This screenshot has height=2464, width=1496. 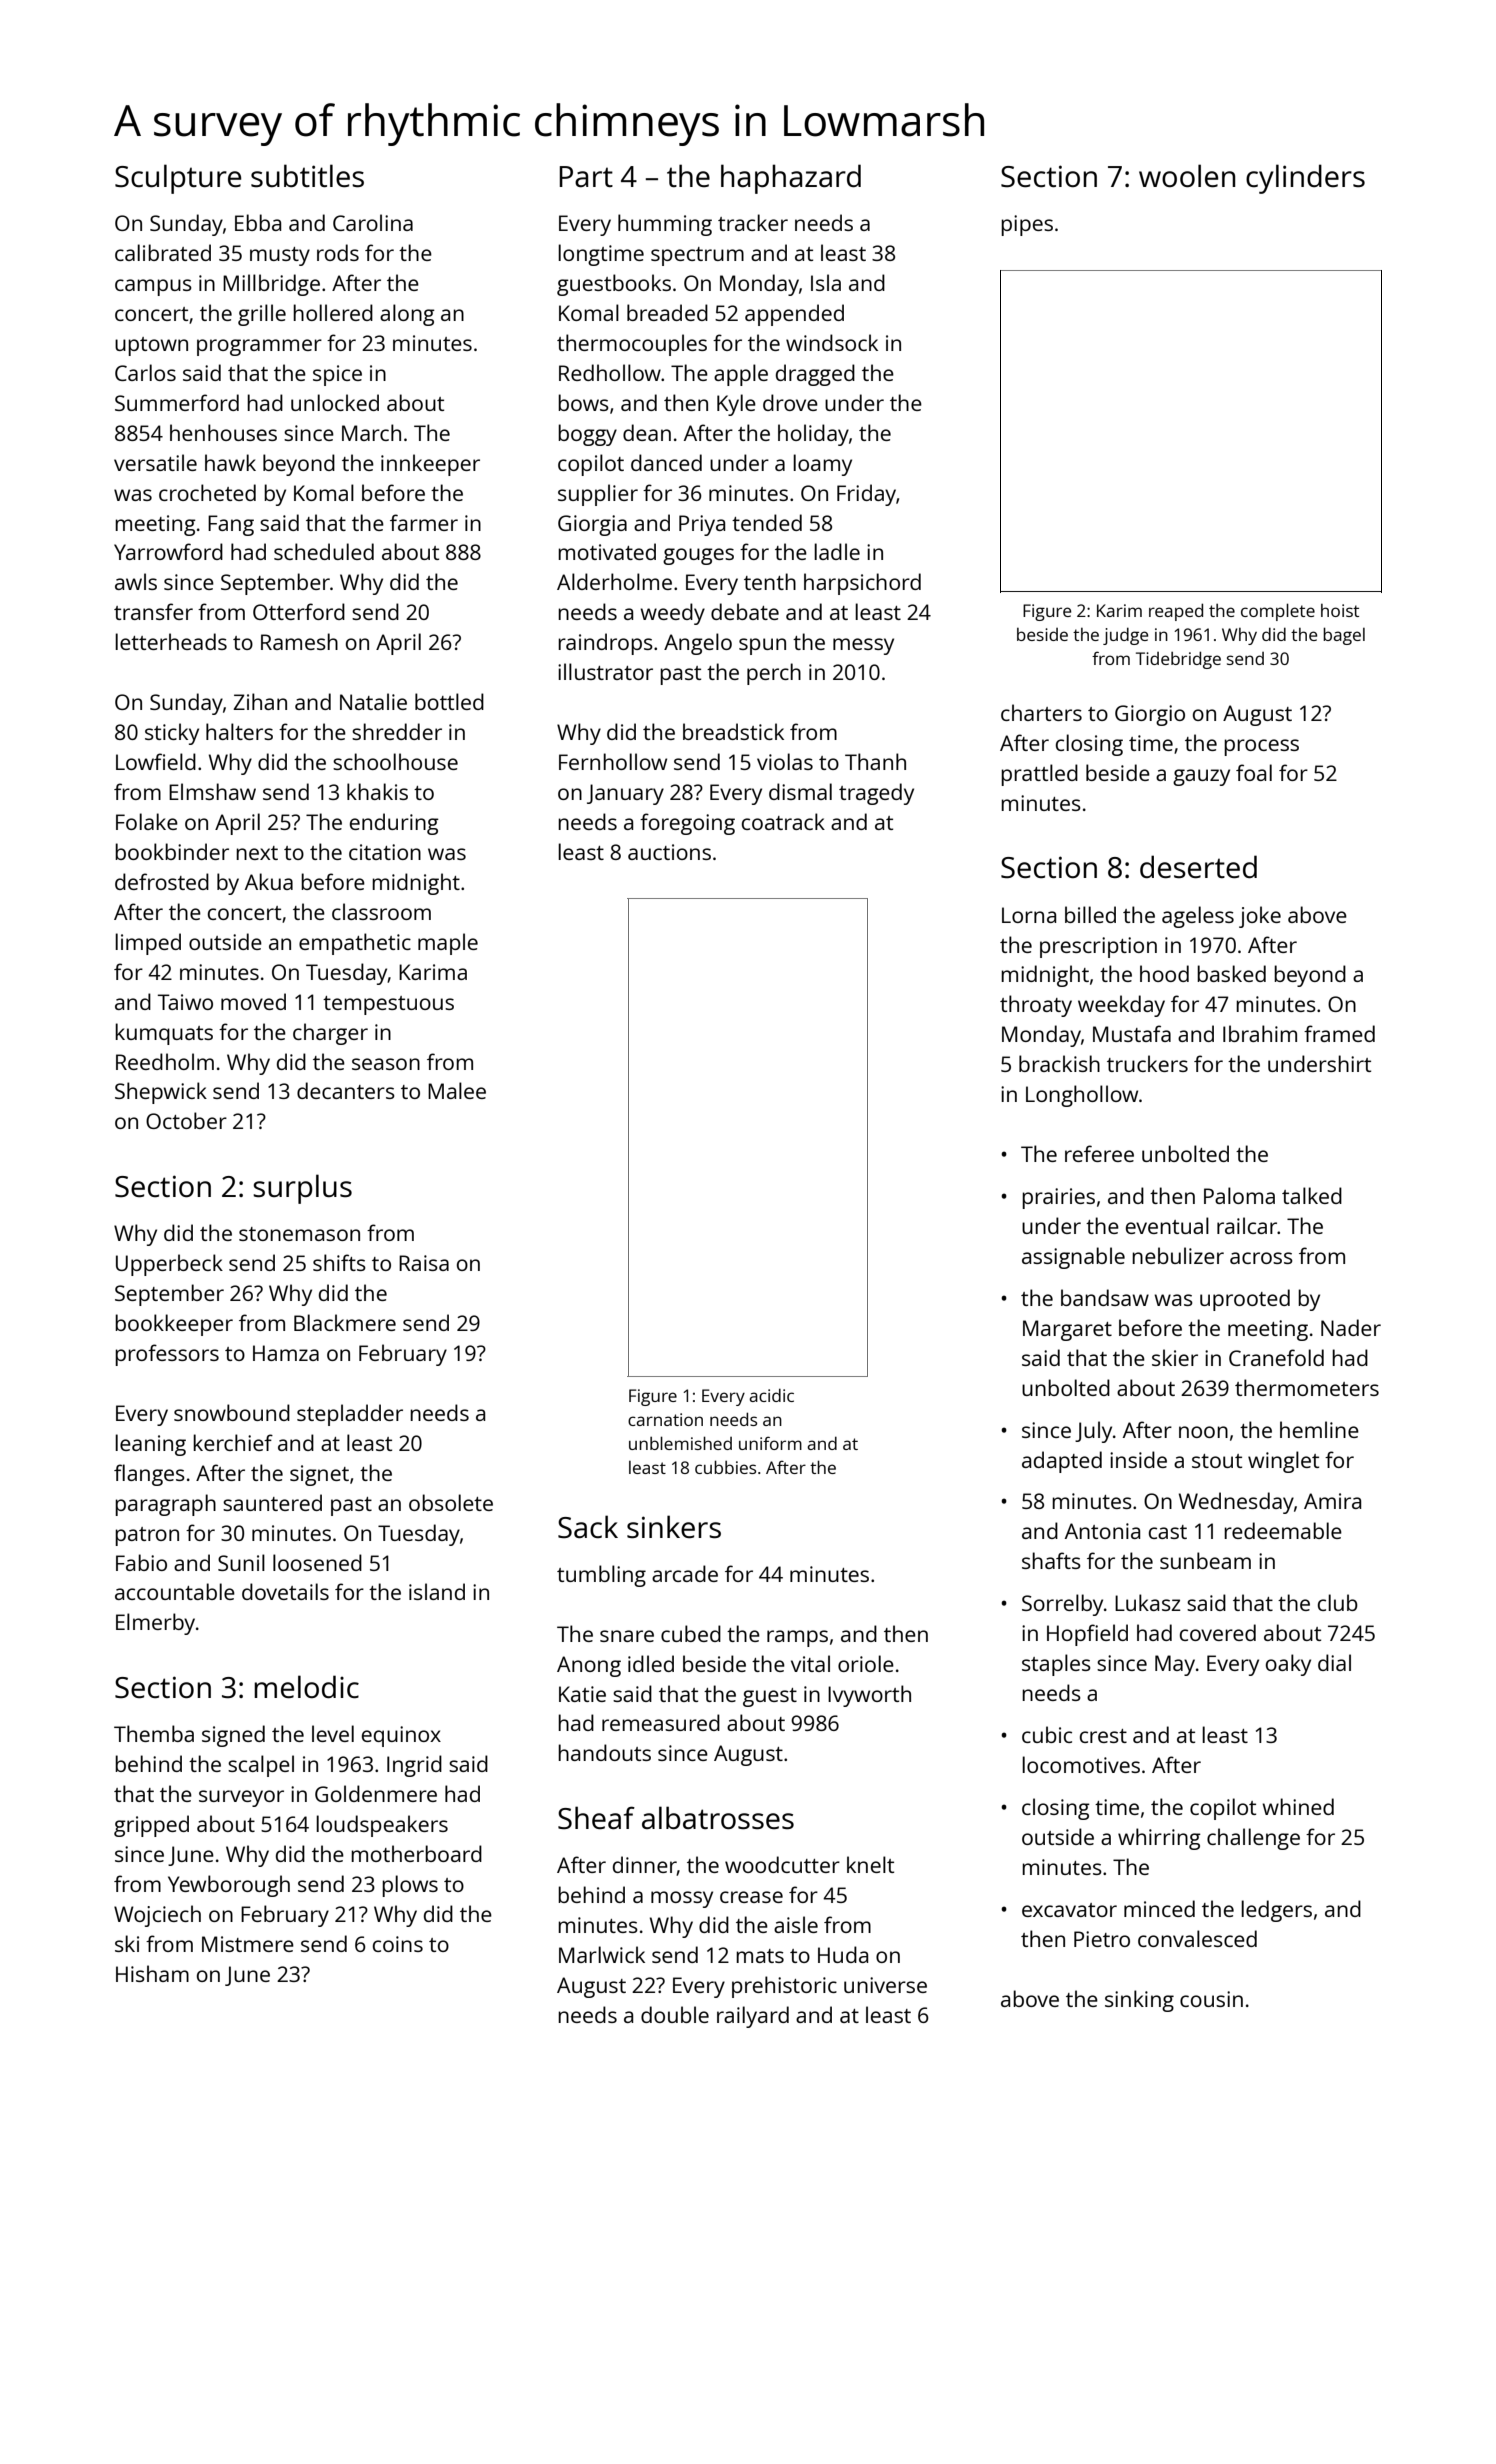 I want to click on subtitles, so click(x=307, y=176).
